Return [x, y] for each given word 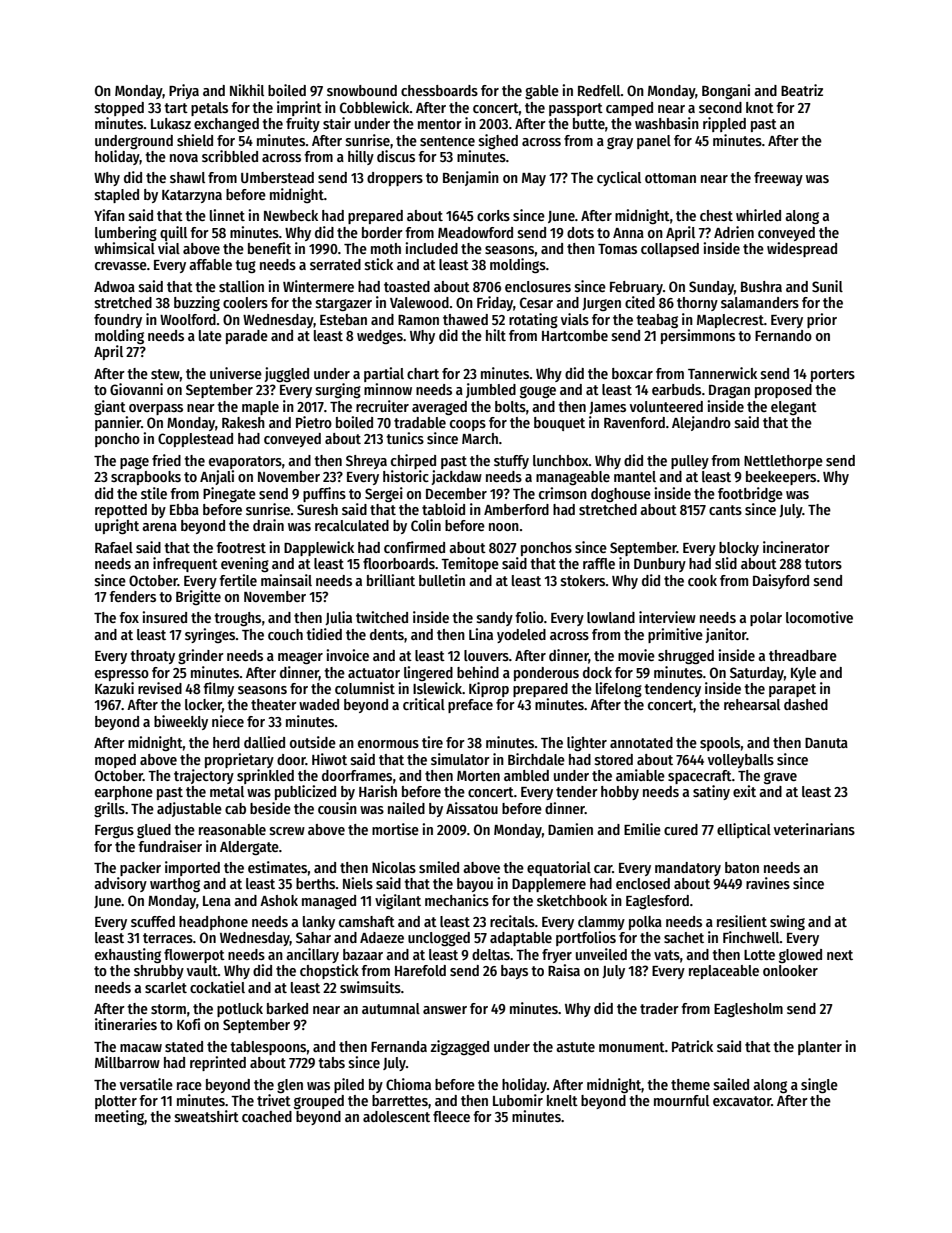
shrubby [159, 972]
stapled [117, 196]
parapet [792, 690]
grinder [201, 656]
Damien [570, 829]
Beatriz [802, 90]
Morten [478, 776]
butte [589, 123]
